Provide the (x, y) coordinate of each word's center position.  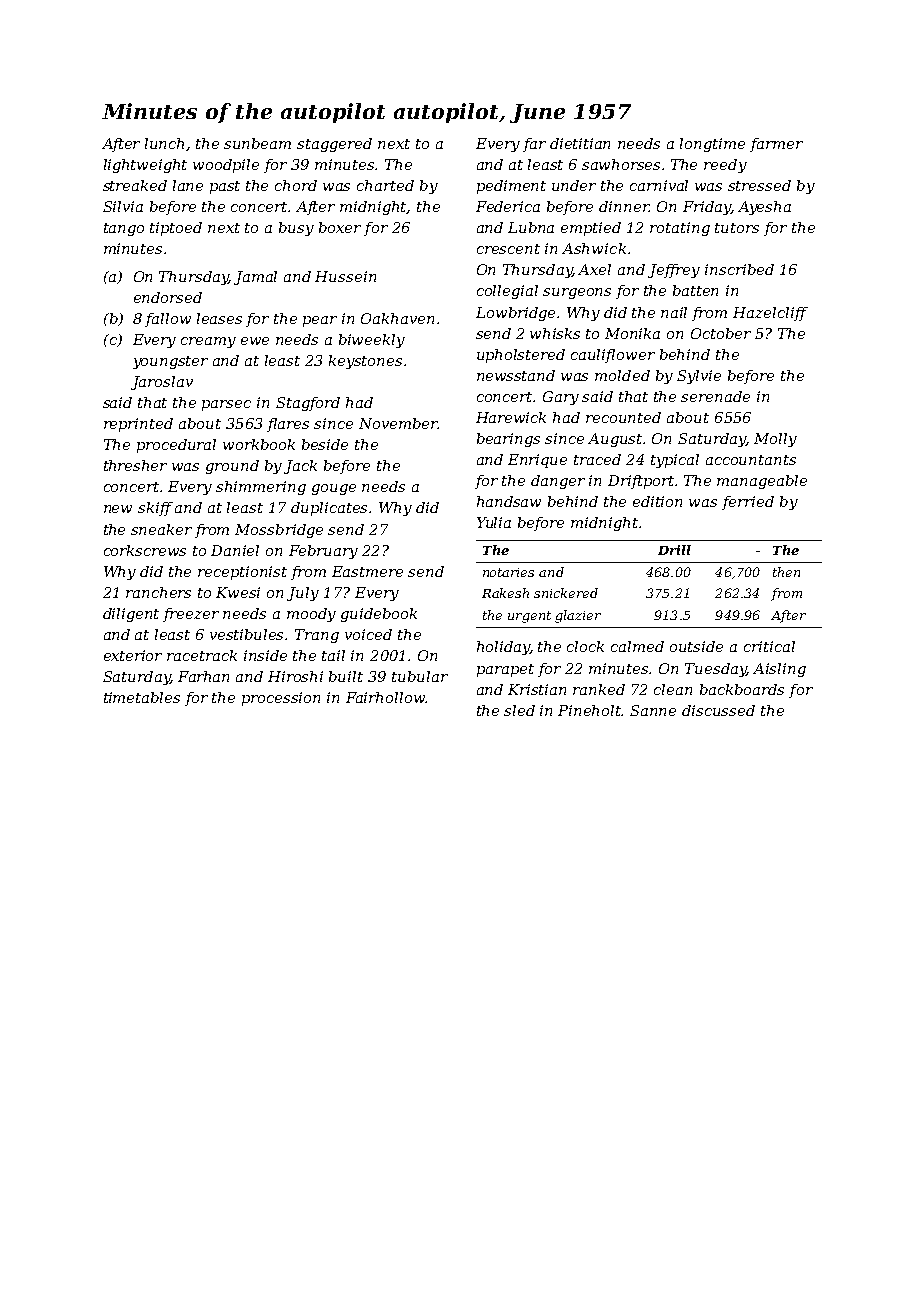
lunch (164, 143)
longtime (712, 145)
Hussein (345, 276)
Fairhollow (385, 697)
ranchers (158, 592)
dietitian (580, 143)
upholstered (521, 356)
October (721, 333)
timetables (142, 697)
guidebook (379, 615)
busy (296, 229)
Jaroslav (162, 383)
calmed (637, 646)
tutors (737, 228)
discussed (718, 710)
